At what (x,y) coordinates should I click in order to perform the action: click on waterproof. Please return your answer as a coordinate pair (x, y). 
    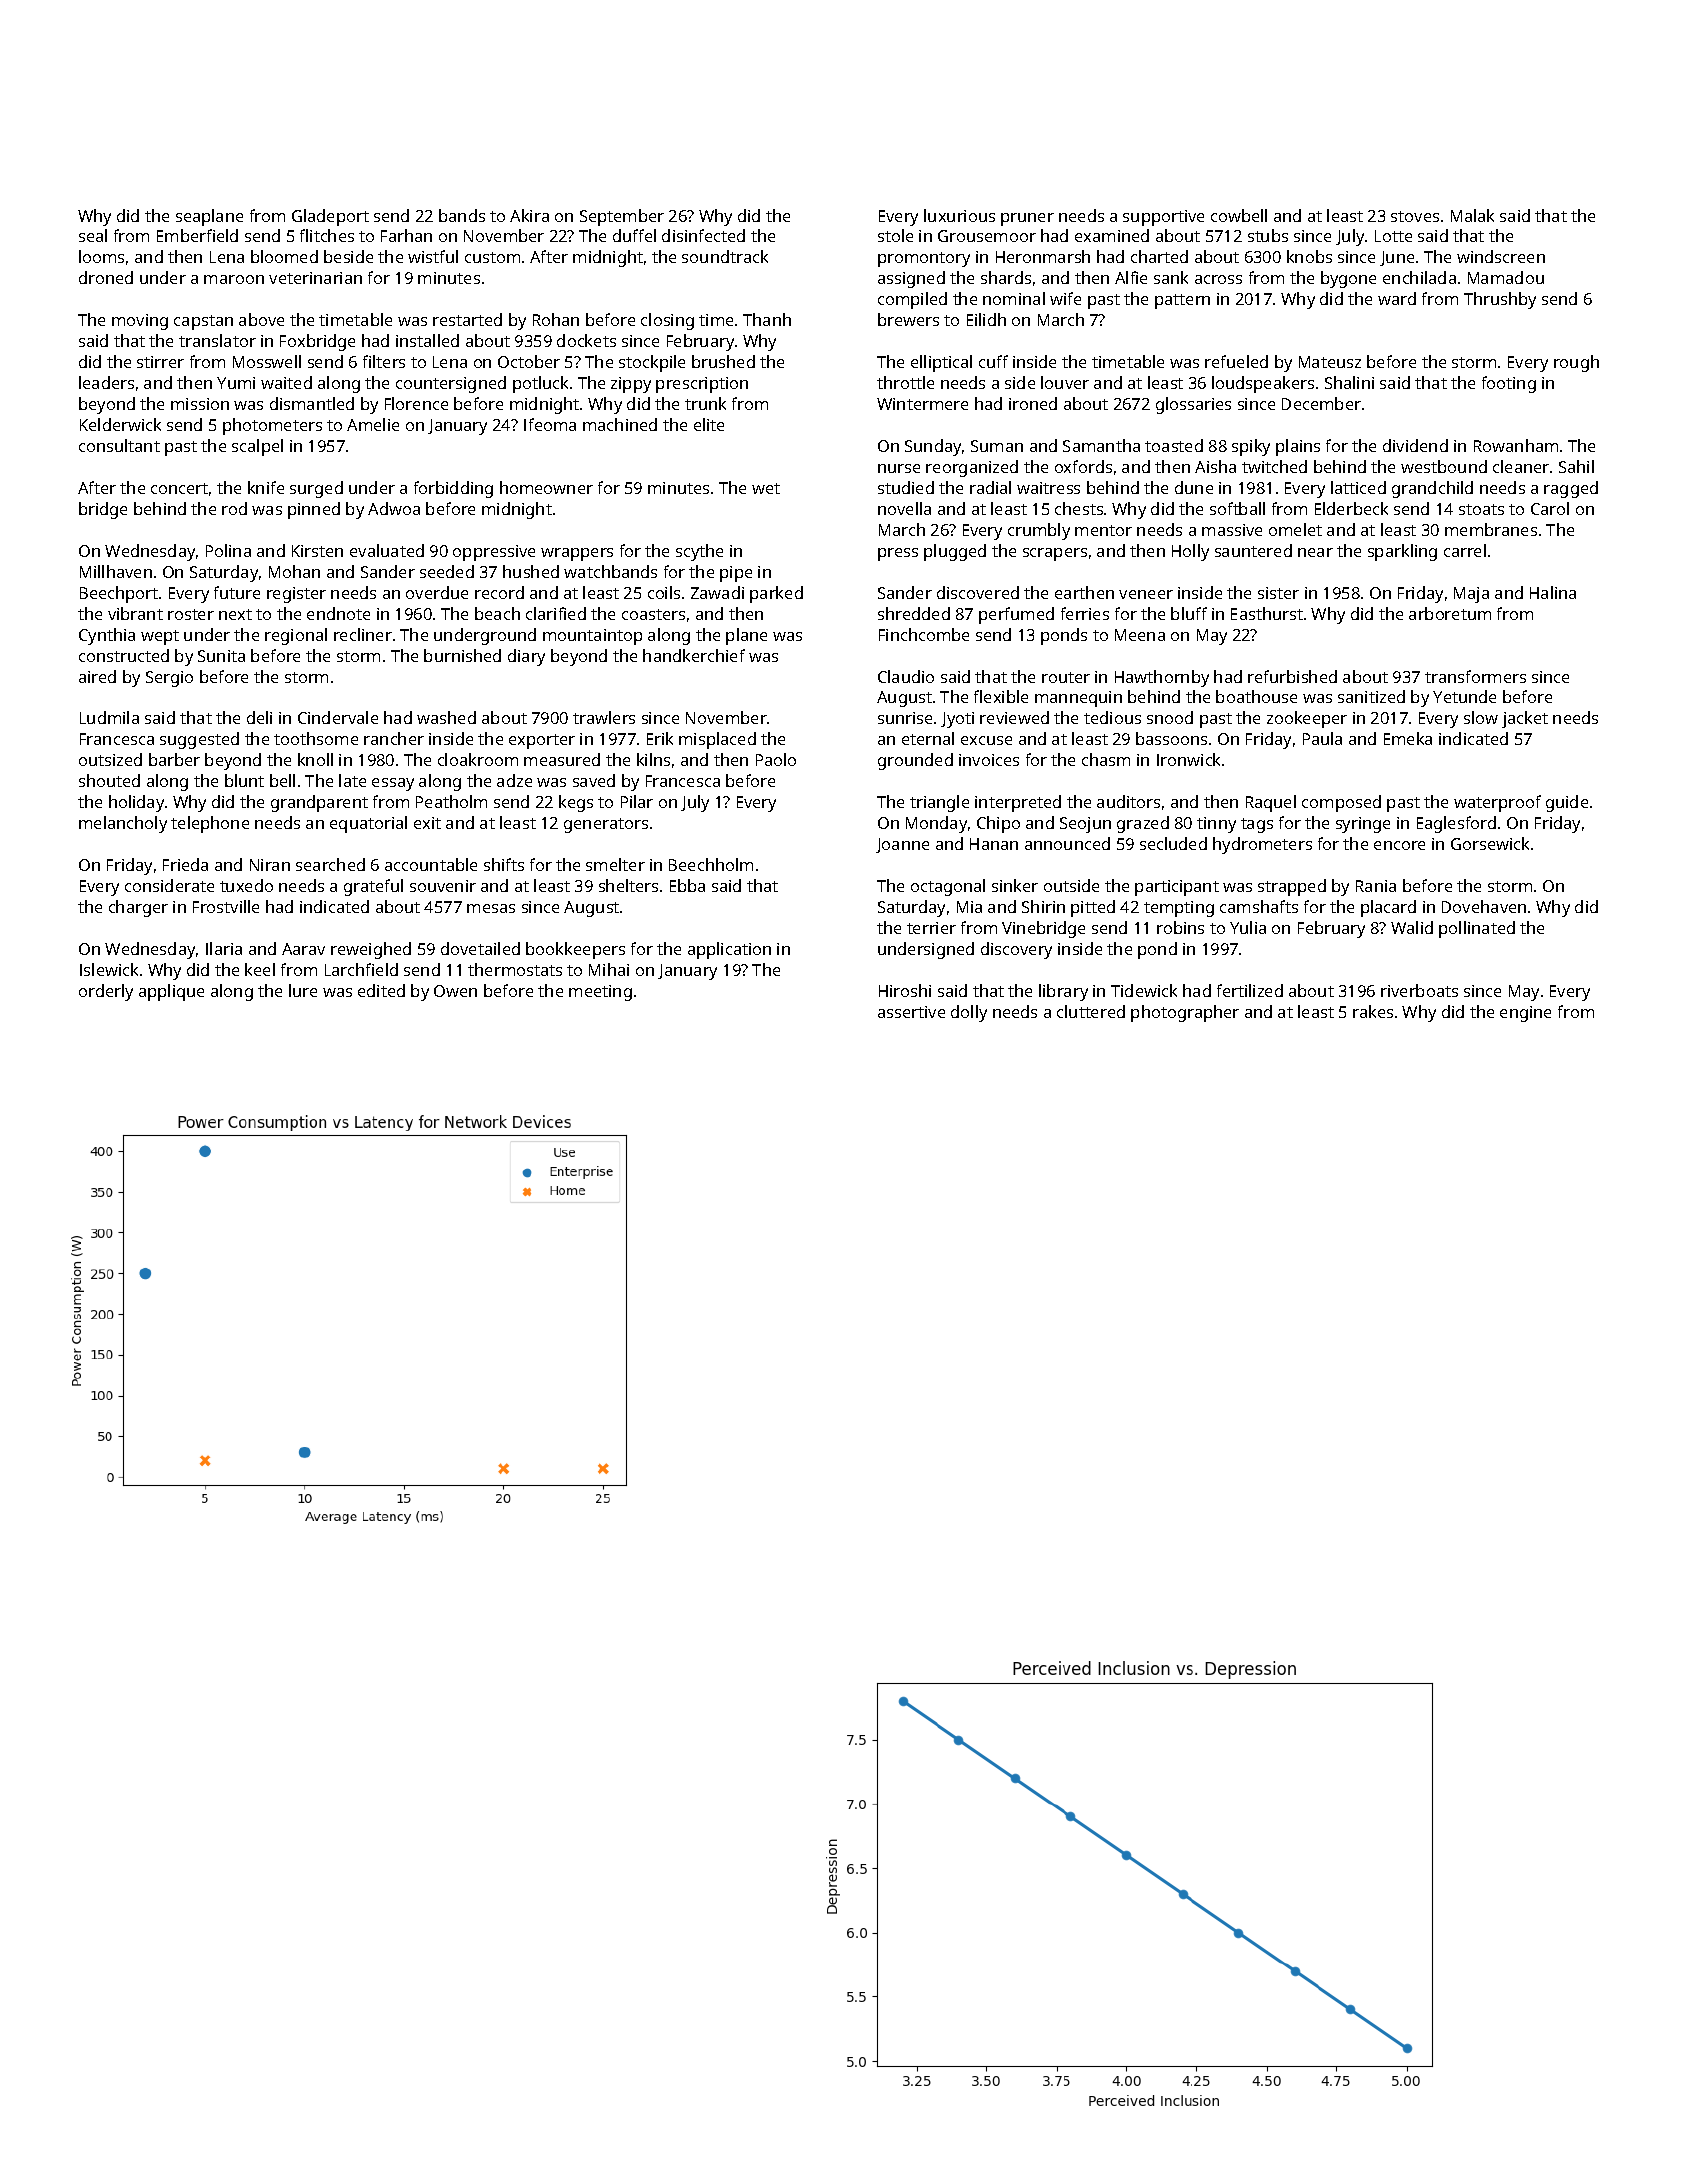
    Looking at the image, I should click on (1497, 803).
